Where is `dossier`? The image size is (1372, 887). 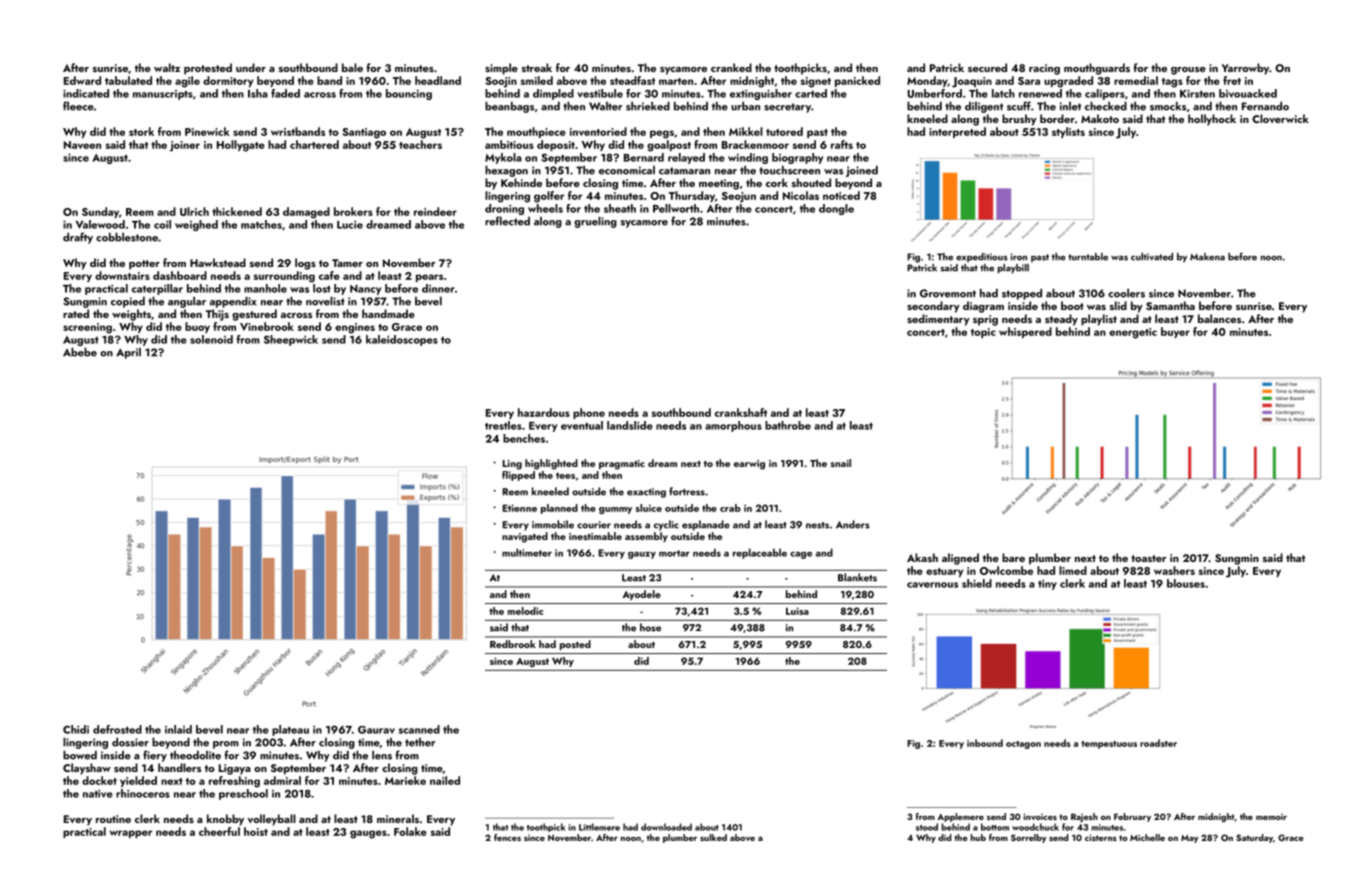 dossier is located at coordinates (130, 742).
